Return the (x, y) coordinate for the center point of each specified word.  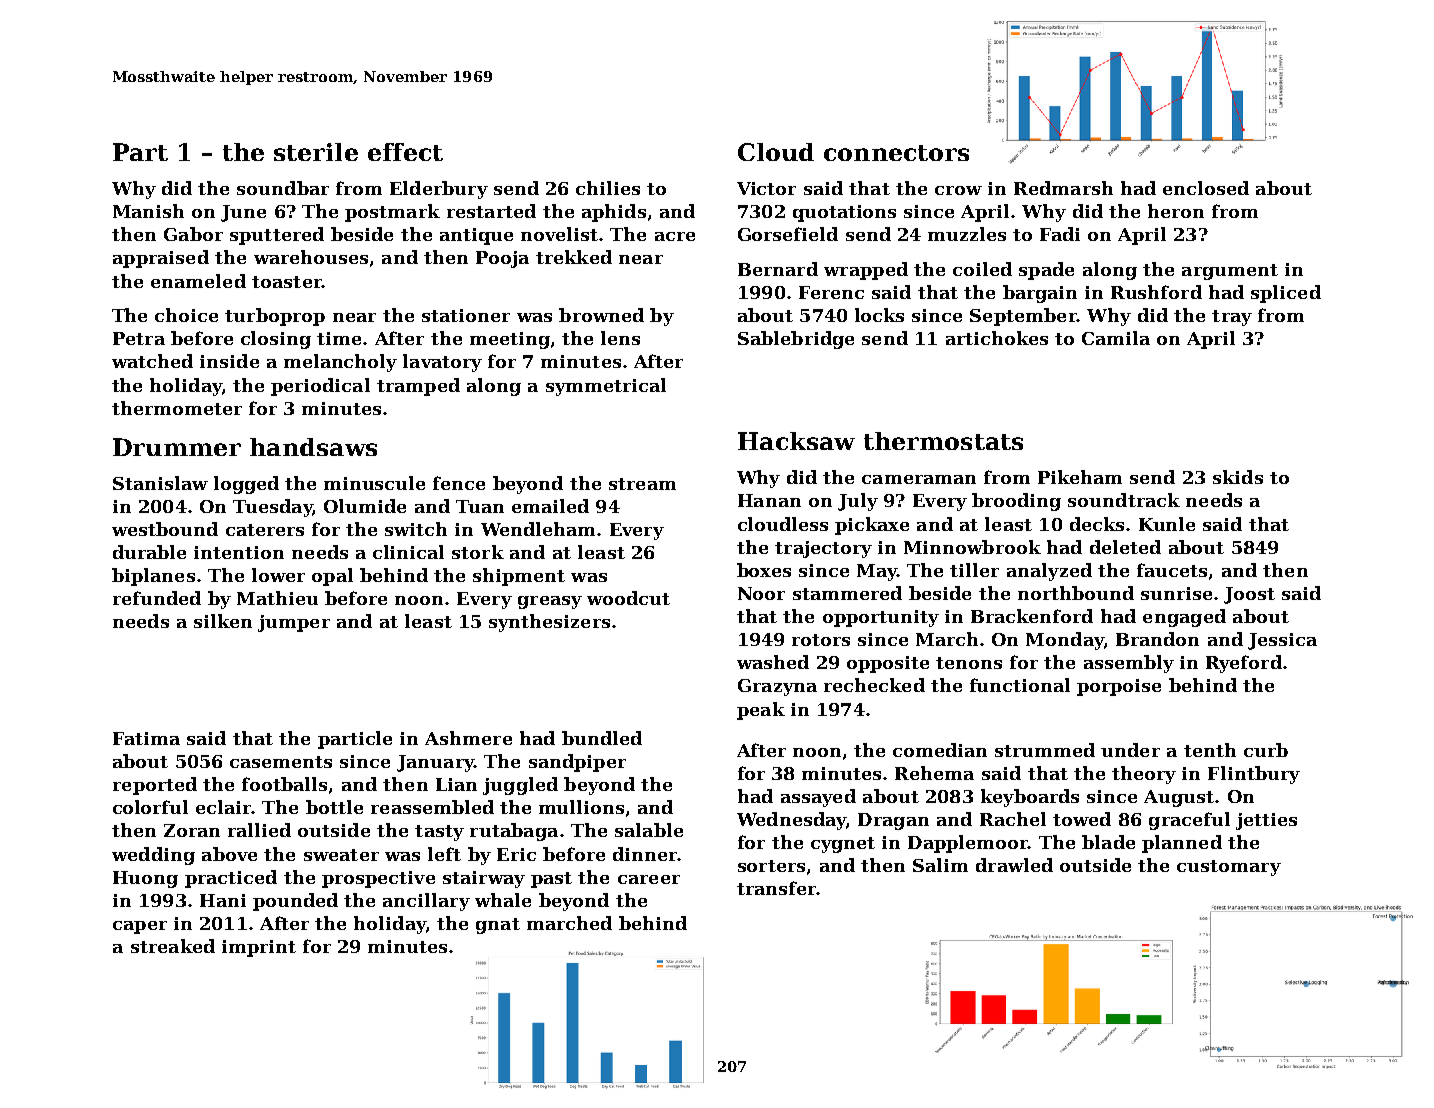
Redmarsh (1063, 188)
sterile (316, 152)
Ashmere (468, 738)
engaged (1184, 618)
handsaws (313, 447)
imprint (259, 948)
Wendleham (538, 529)
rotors (821, 640)
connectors (896, 153)
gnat (498, 926)
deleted (1125, 547)
